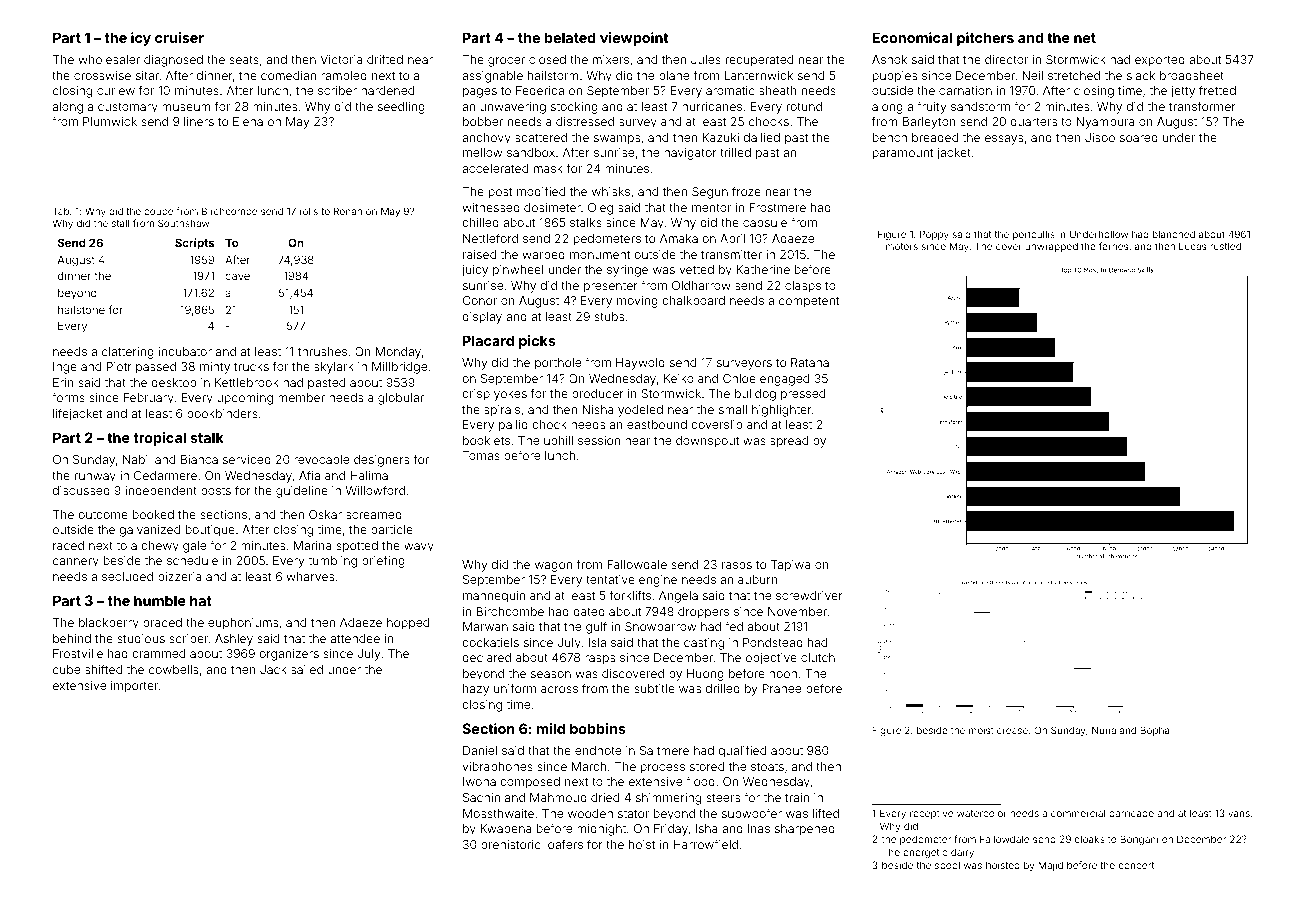 This screenshot has width=1308, height=924. Describe the element at coordinates (634, 39) in the screenshot. I see `viewpoint` at that location.
